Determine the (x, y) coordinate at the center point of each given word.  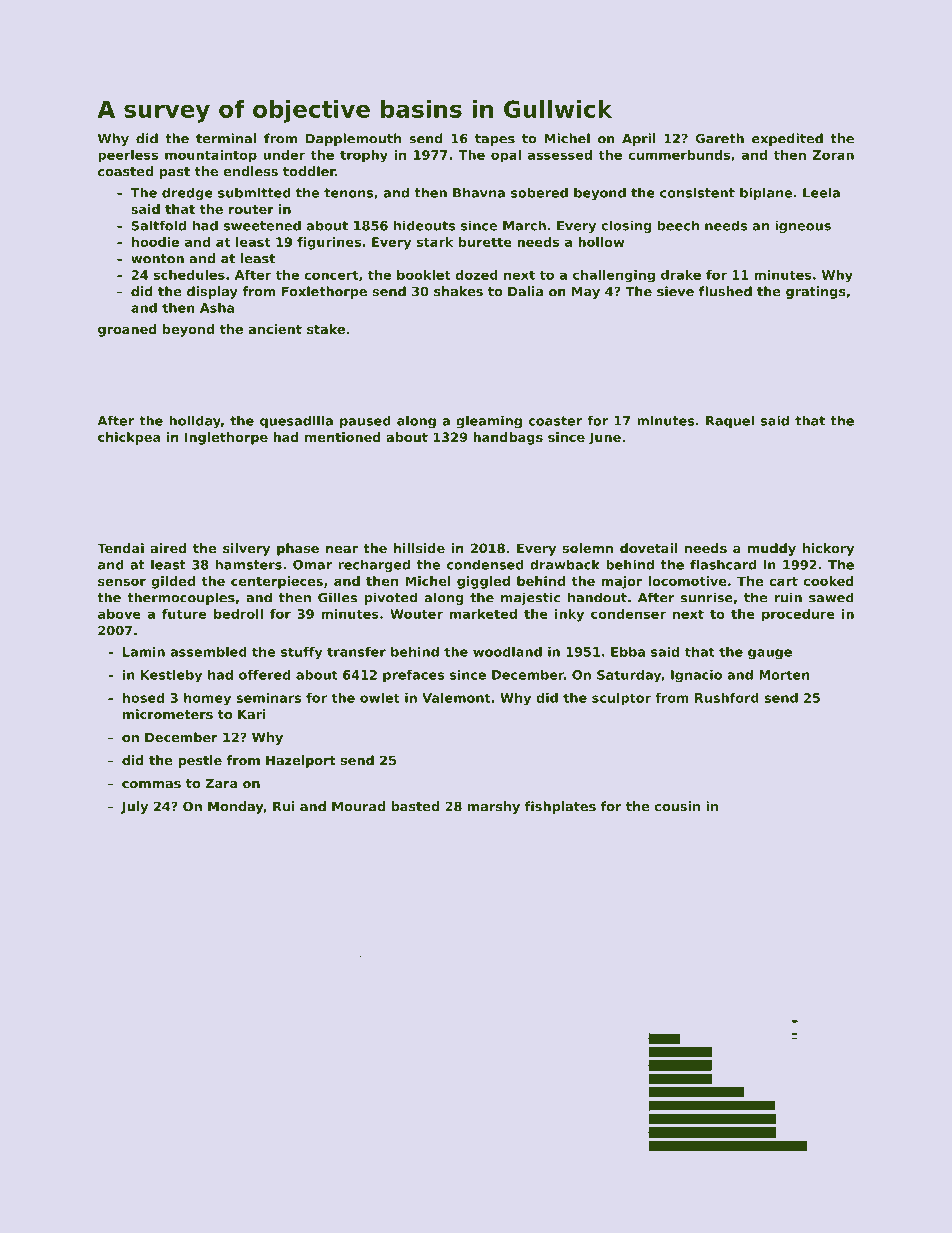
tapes (495, 140)
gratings (816, 292)
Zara (221, 783)
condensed (485, 564)
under (284, 155)
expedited (787, 139)
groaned (127, 330)
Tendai (120, 548)
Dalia (525, 291)
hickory (828, 549)
